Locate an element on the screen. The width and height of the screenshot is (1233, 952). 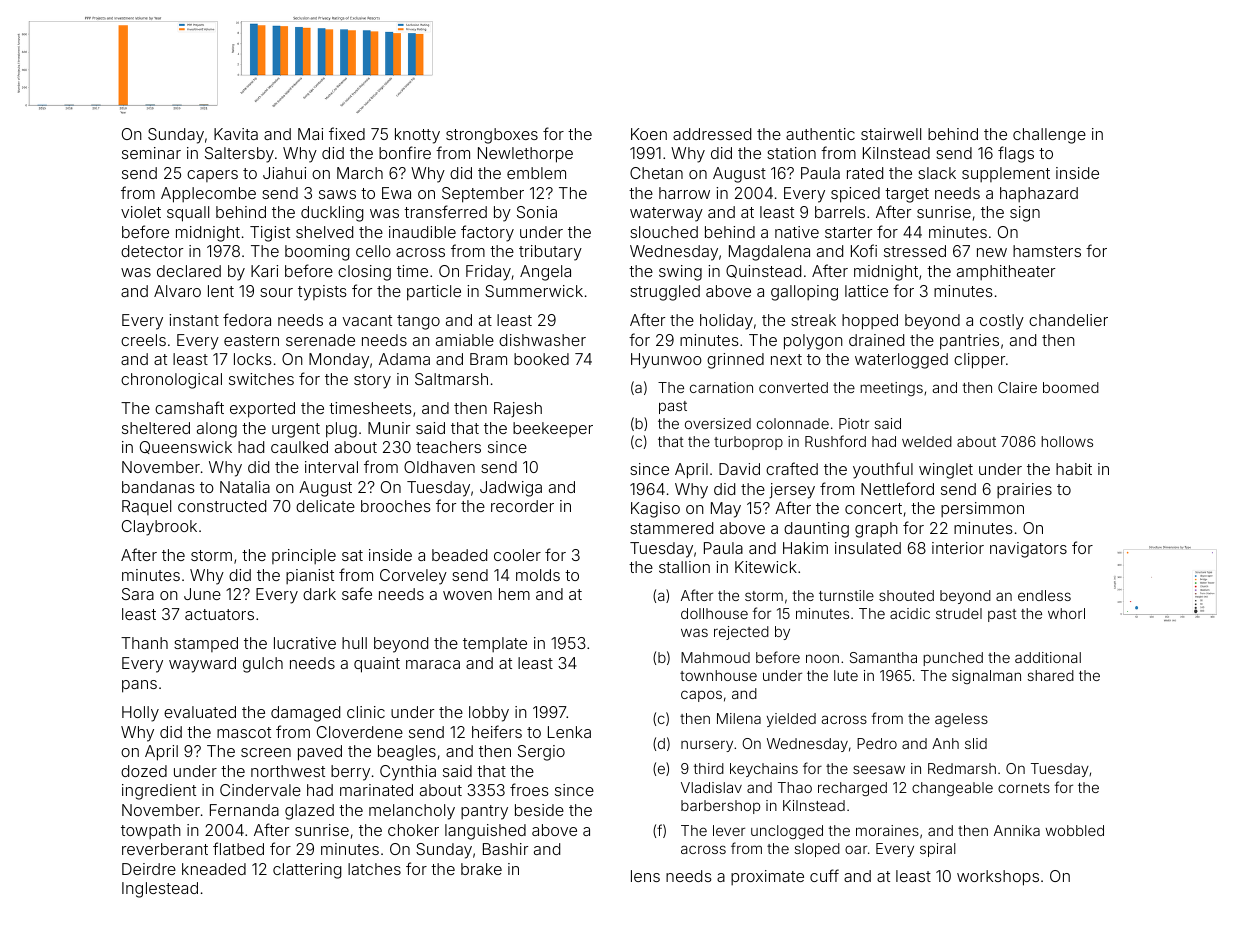
stairwell is located at coordinates (891, 134).
